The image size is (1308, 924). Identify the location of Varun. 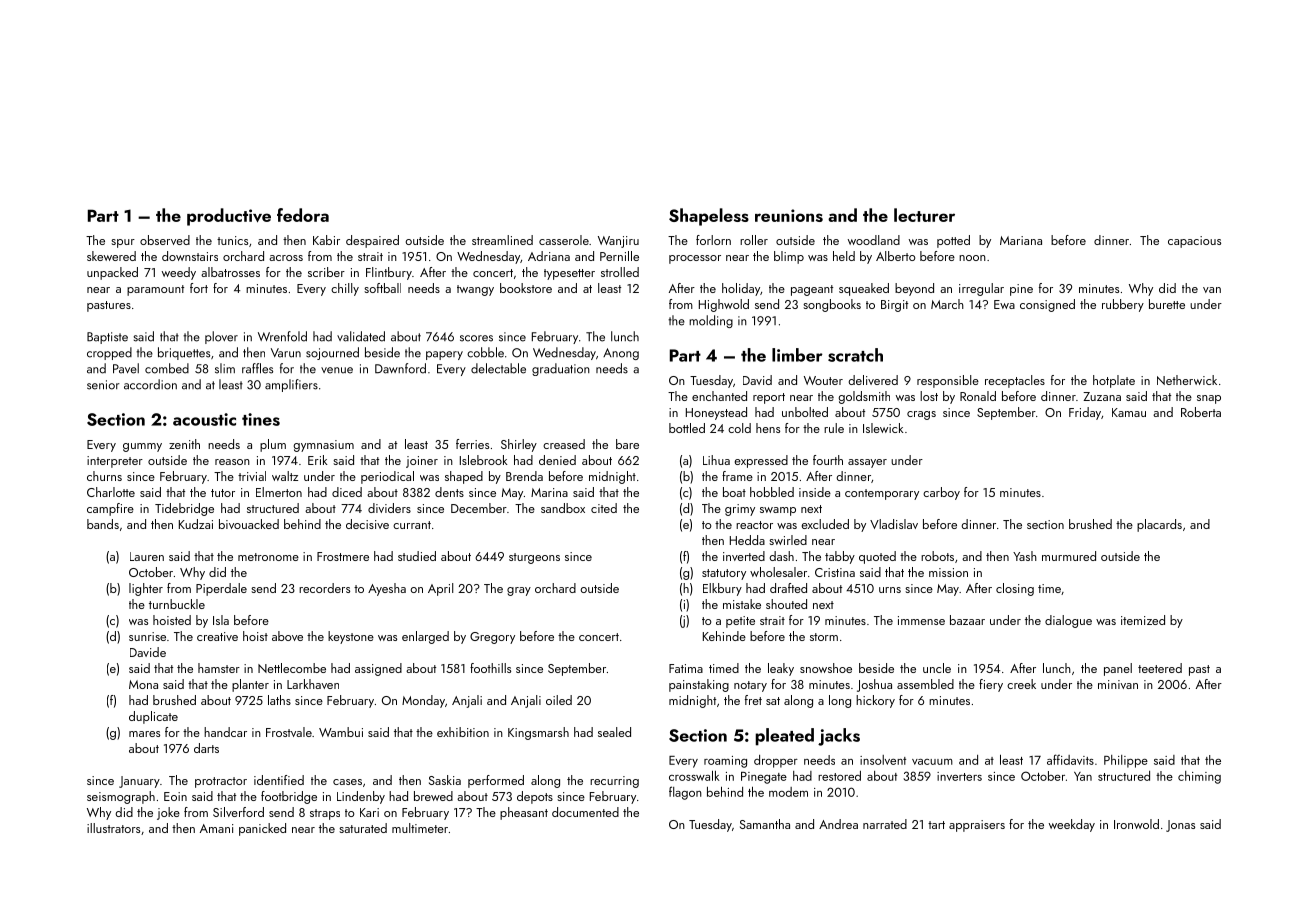
(286, 353).
